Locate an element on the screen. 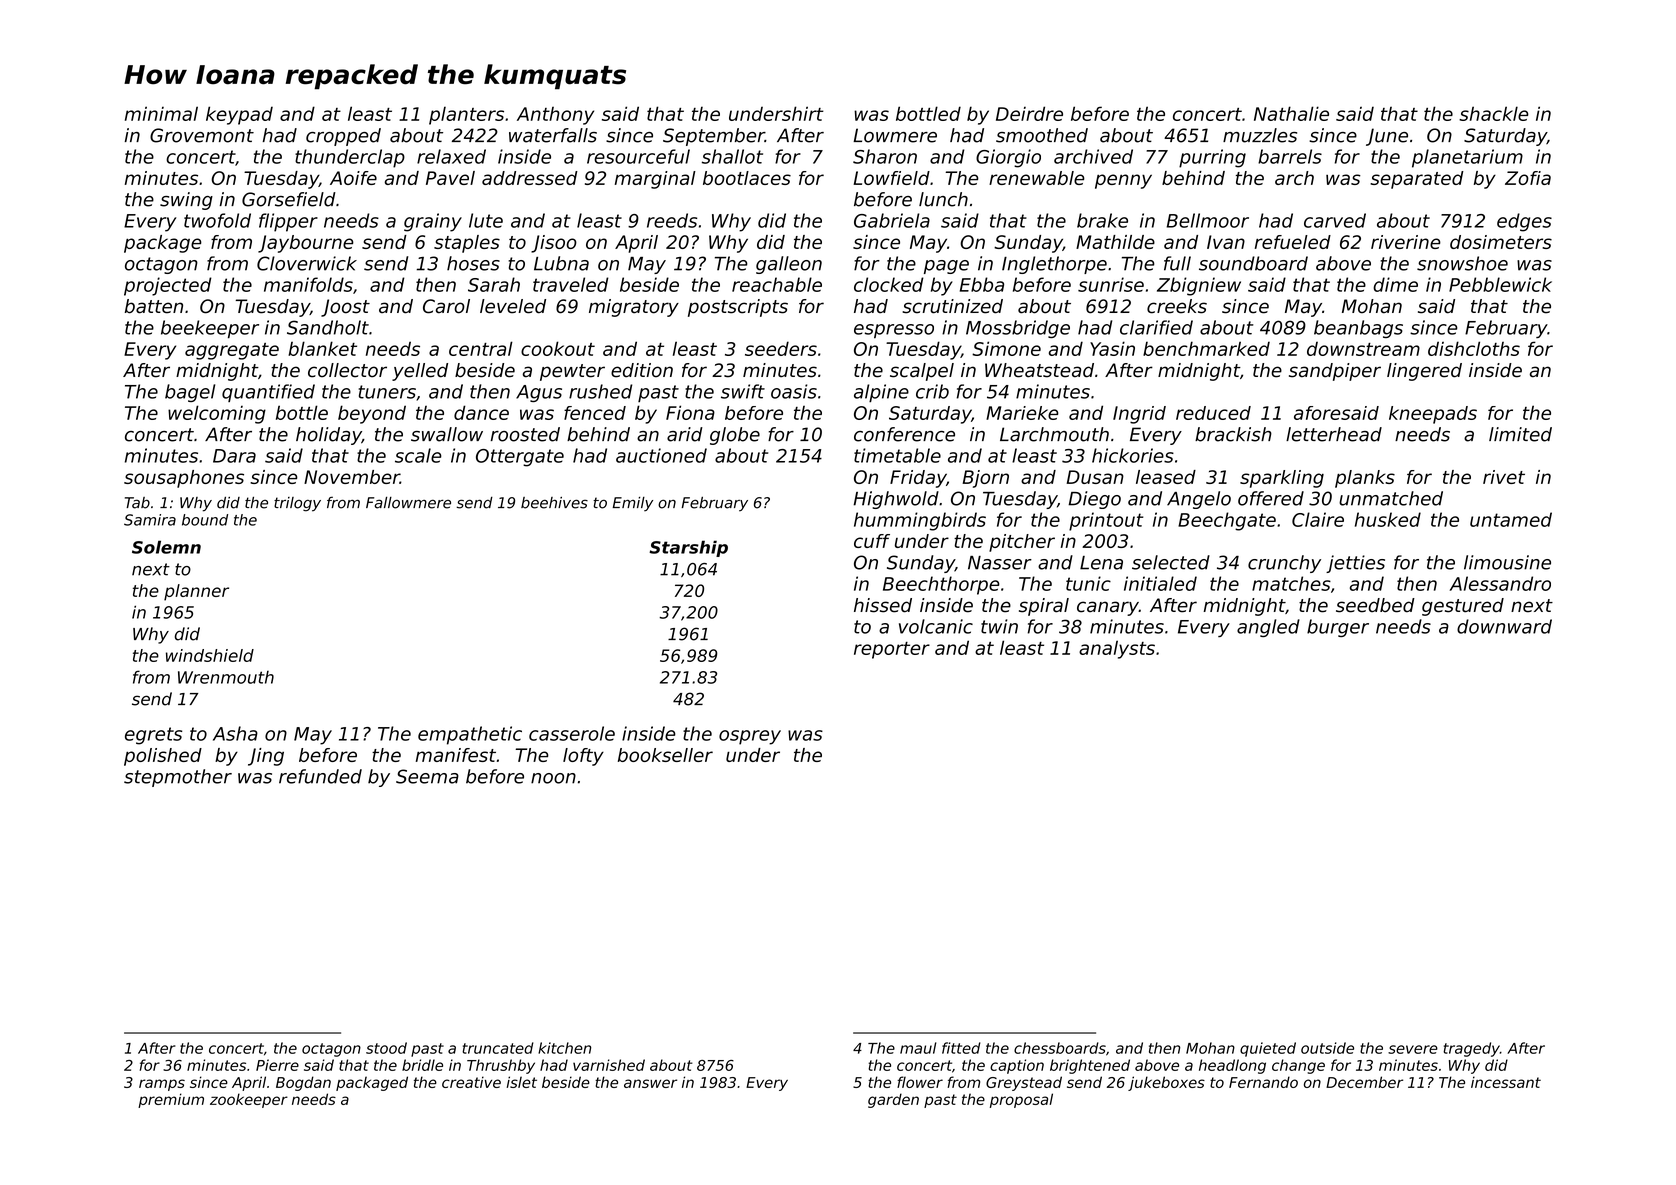 This screenshot has height=1185, width=1676. answer is located at coordinates (650, 1083).
